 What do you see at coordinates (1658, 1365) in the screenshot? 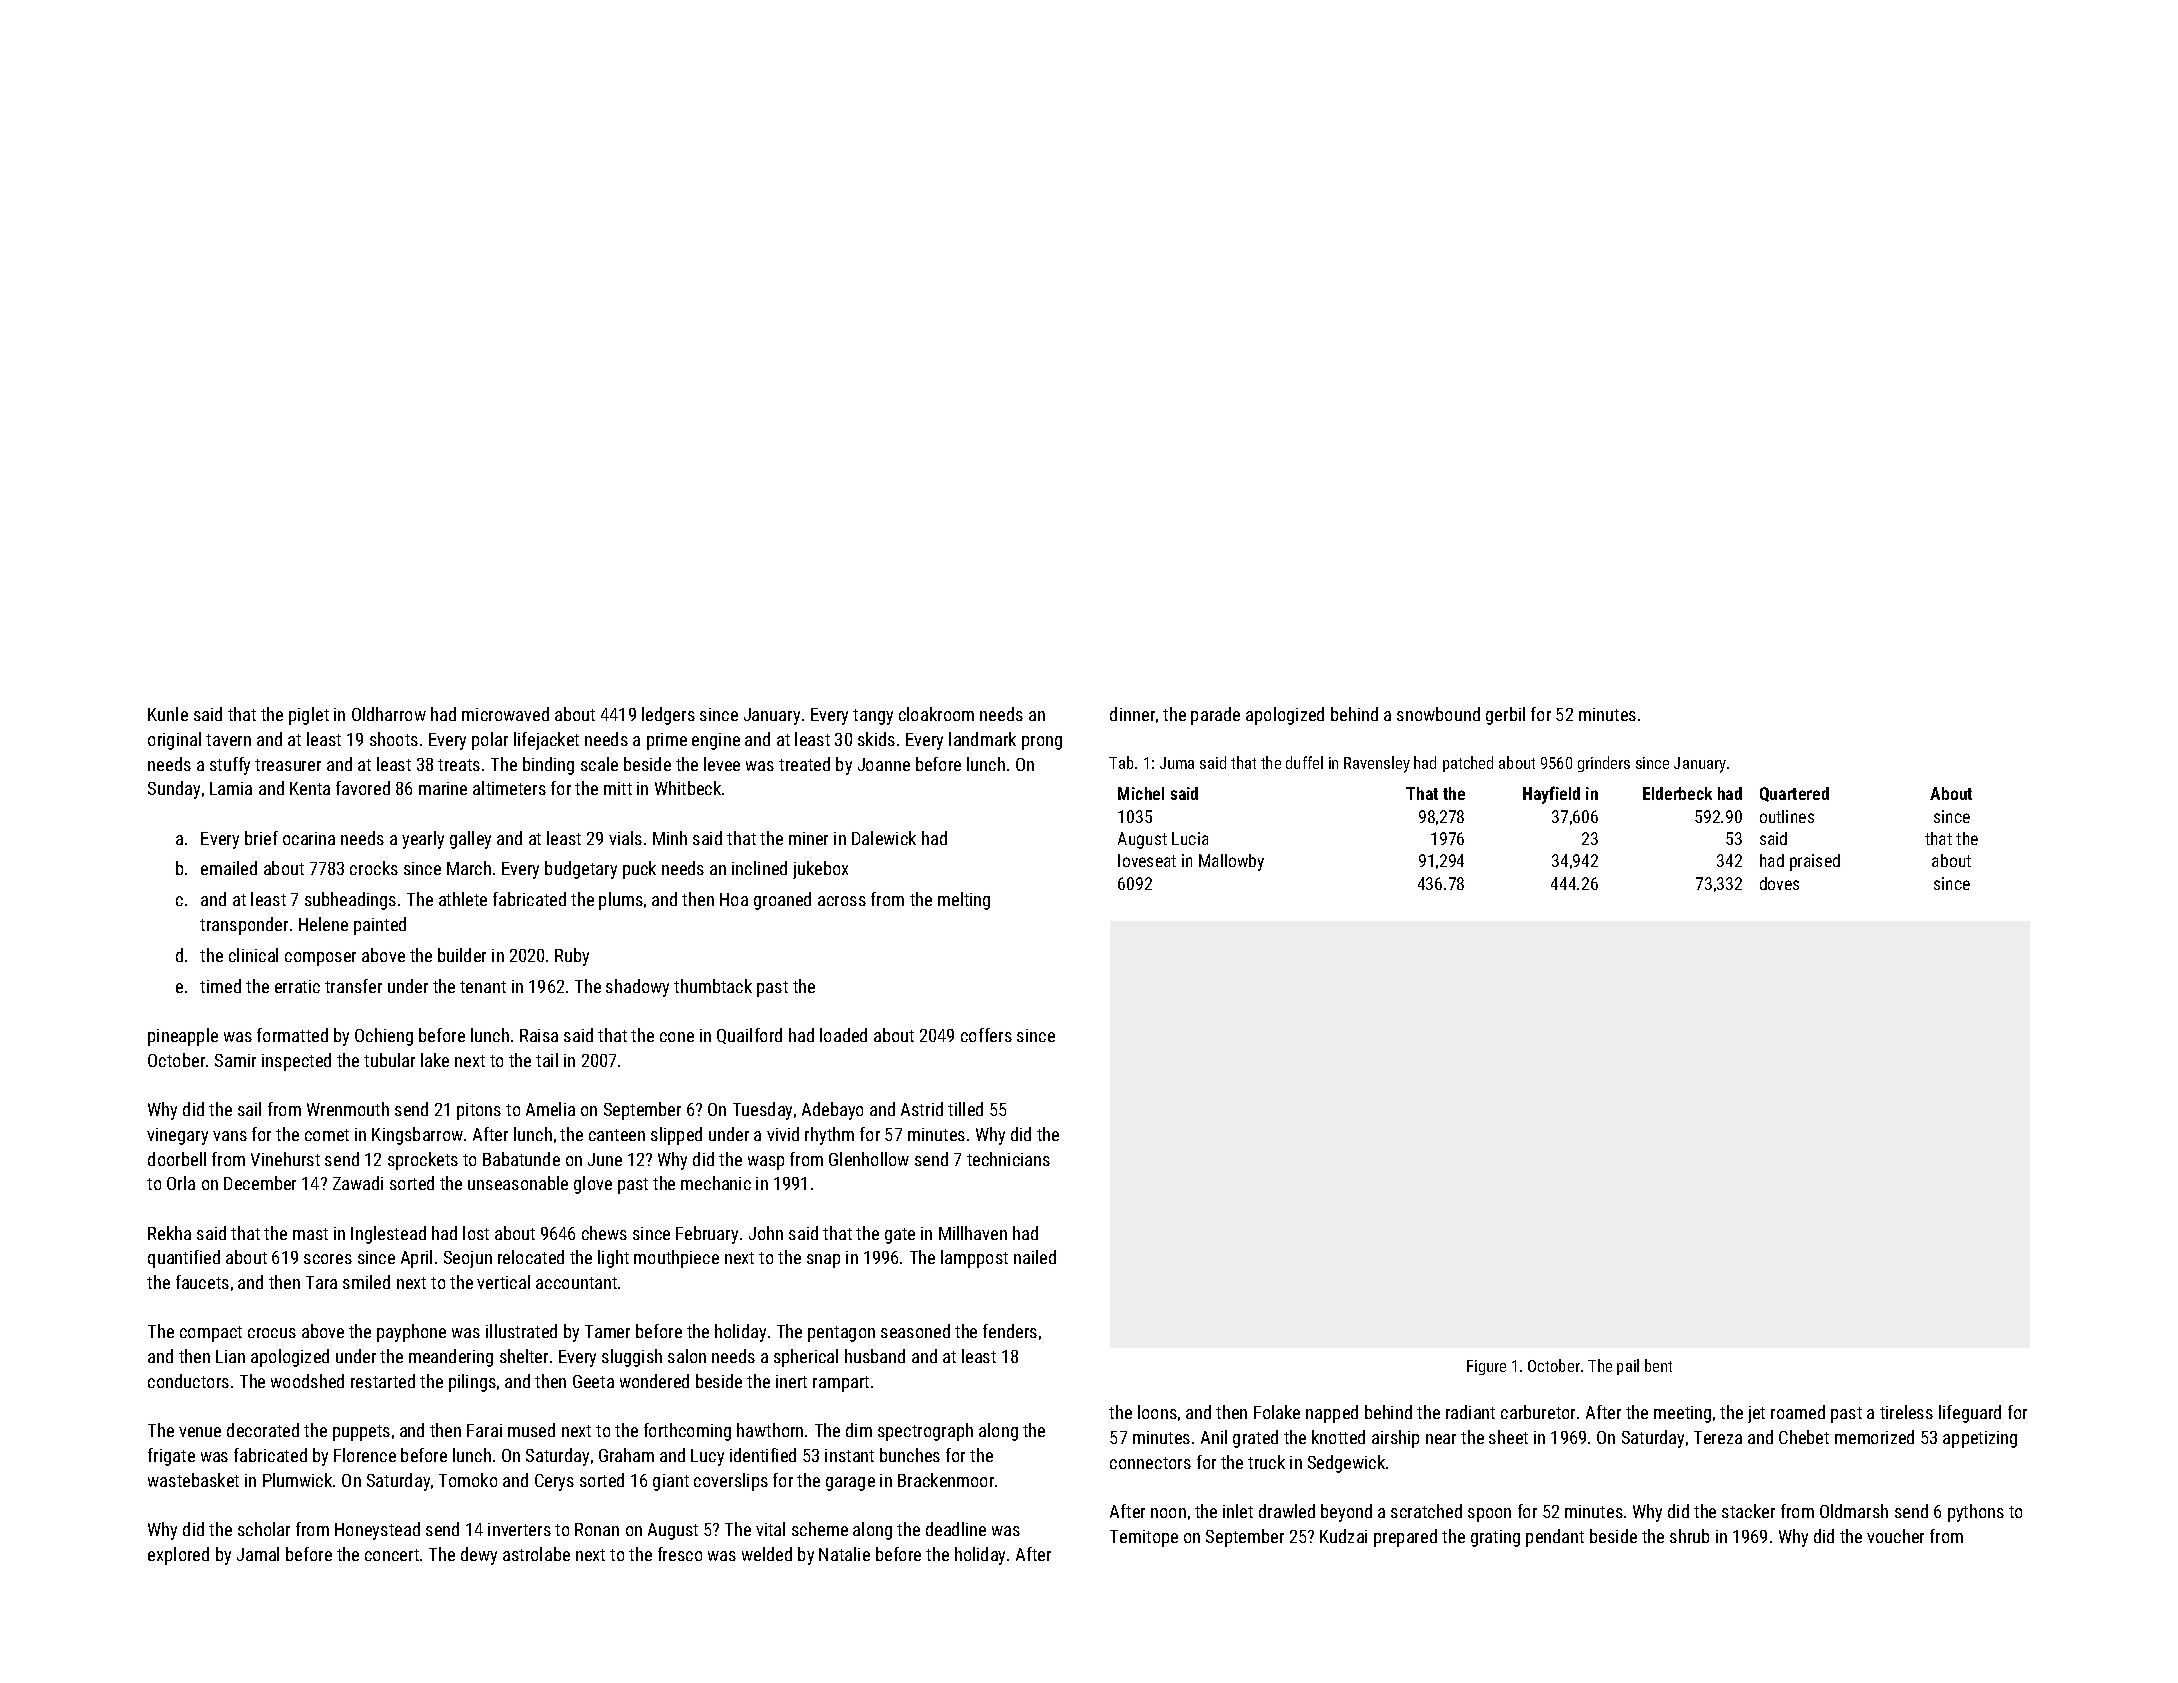
I see `bent` at bounding box center [1658, 1365].
